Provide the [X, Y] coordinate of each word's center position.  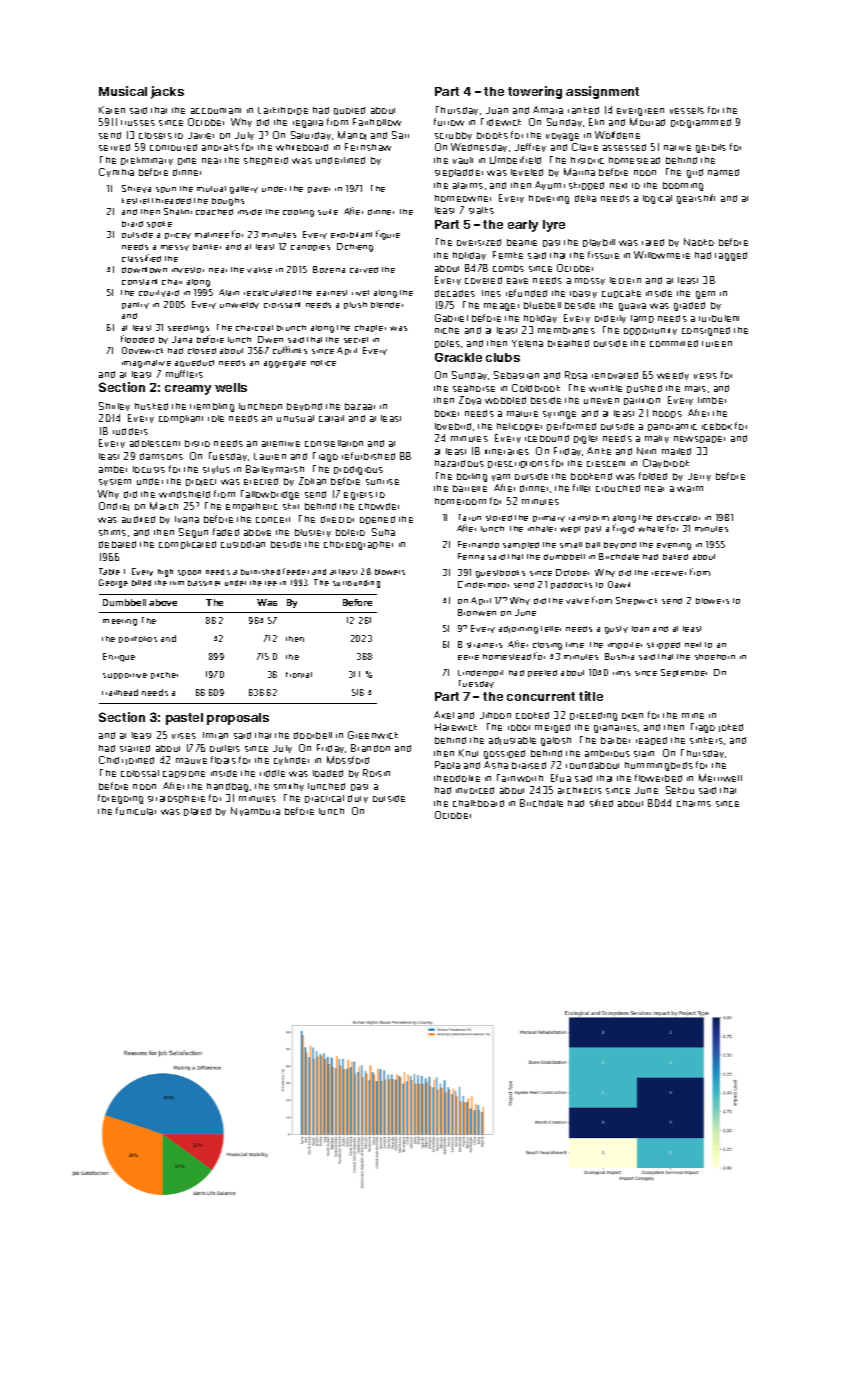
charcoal [254, 328]
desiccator [678, 518]
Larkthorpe [283, 111]
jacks [167, 92]
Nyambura [255, 811]
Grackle [458, 357]
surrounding [356, 584]
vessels [687, 110]
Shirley [114, 406]
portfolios [138, 639]
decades [455, 293]
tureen [717, 344]
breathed [568, 343]
